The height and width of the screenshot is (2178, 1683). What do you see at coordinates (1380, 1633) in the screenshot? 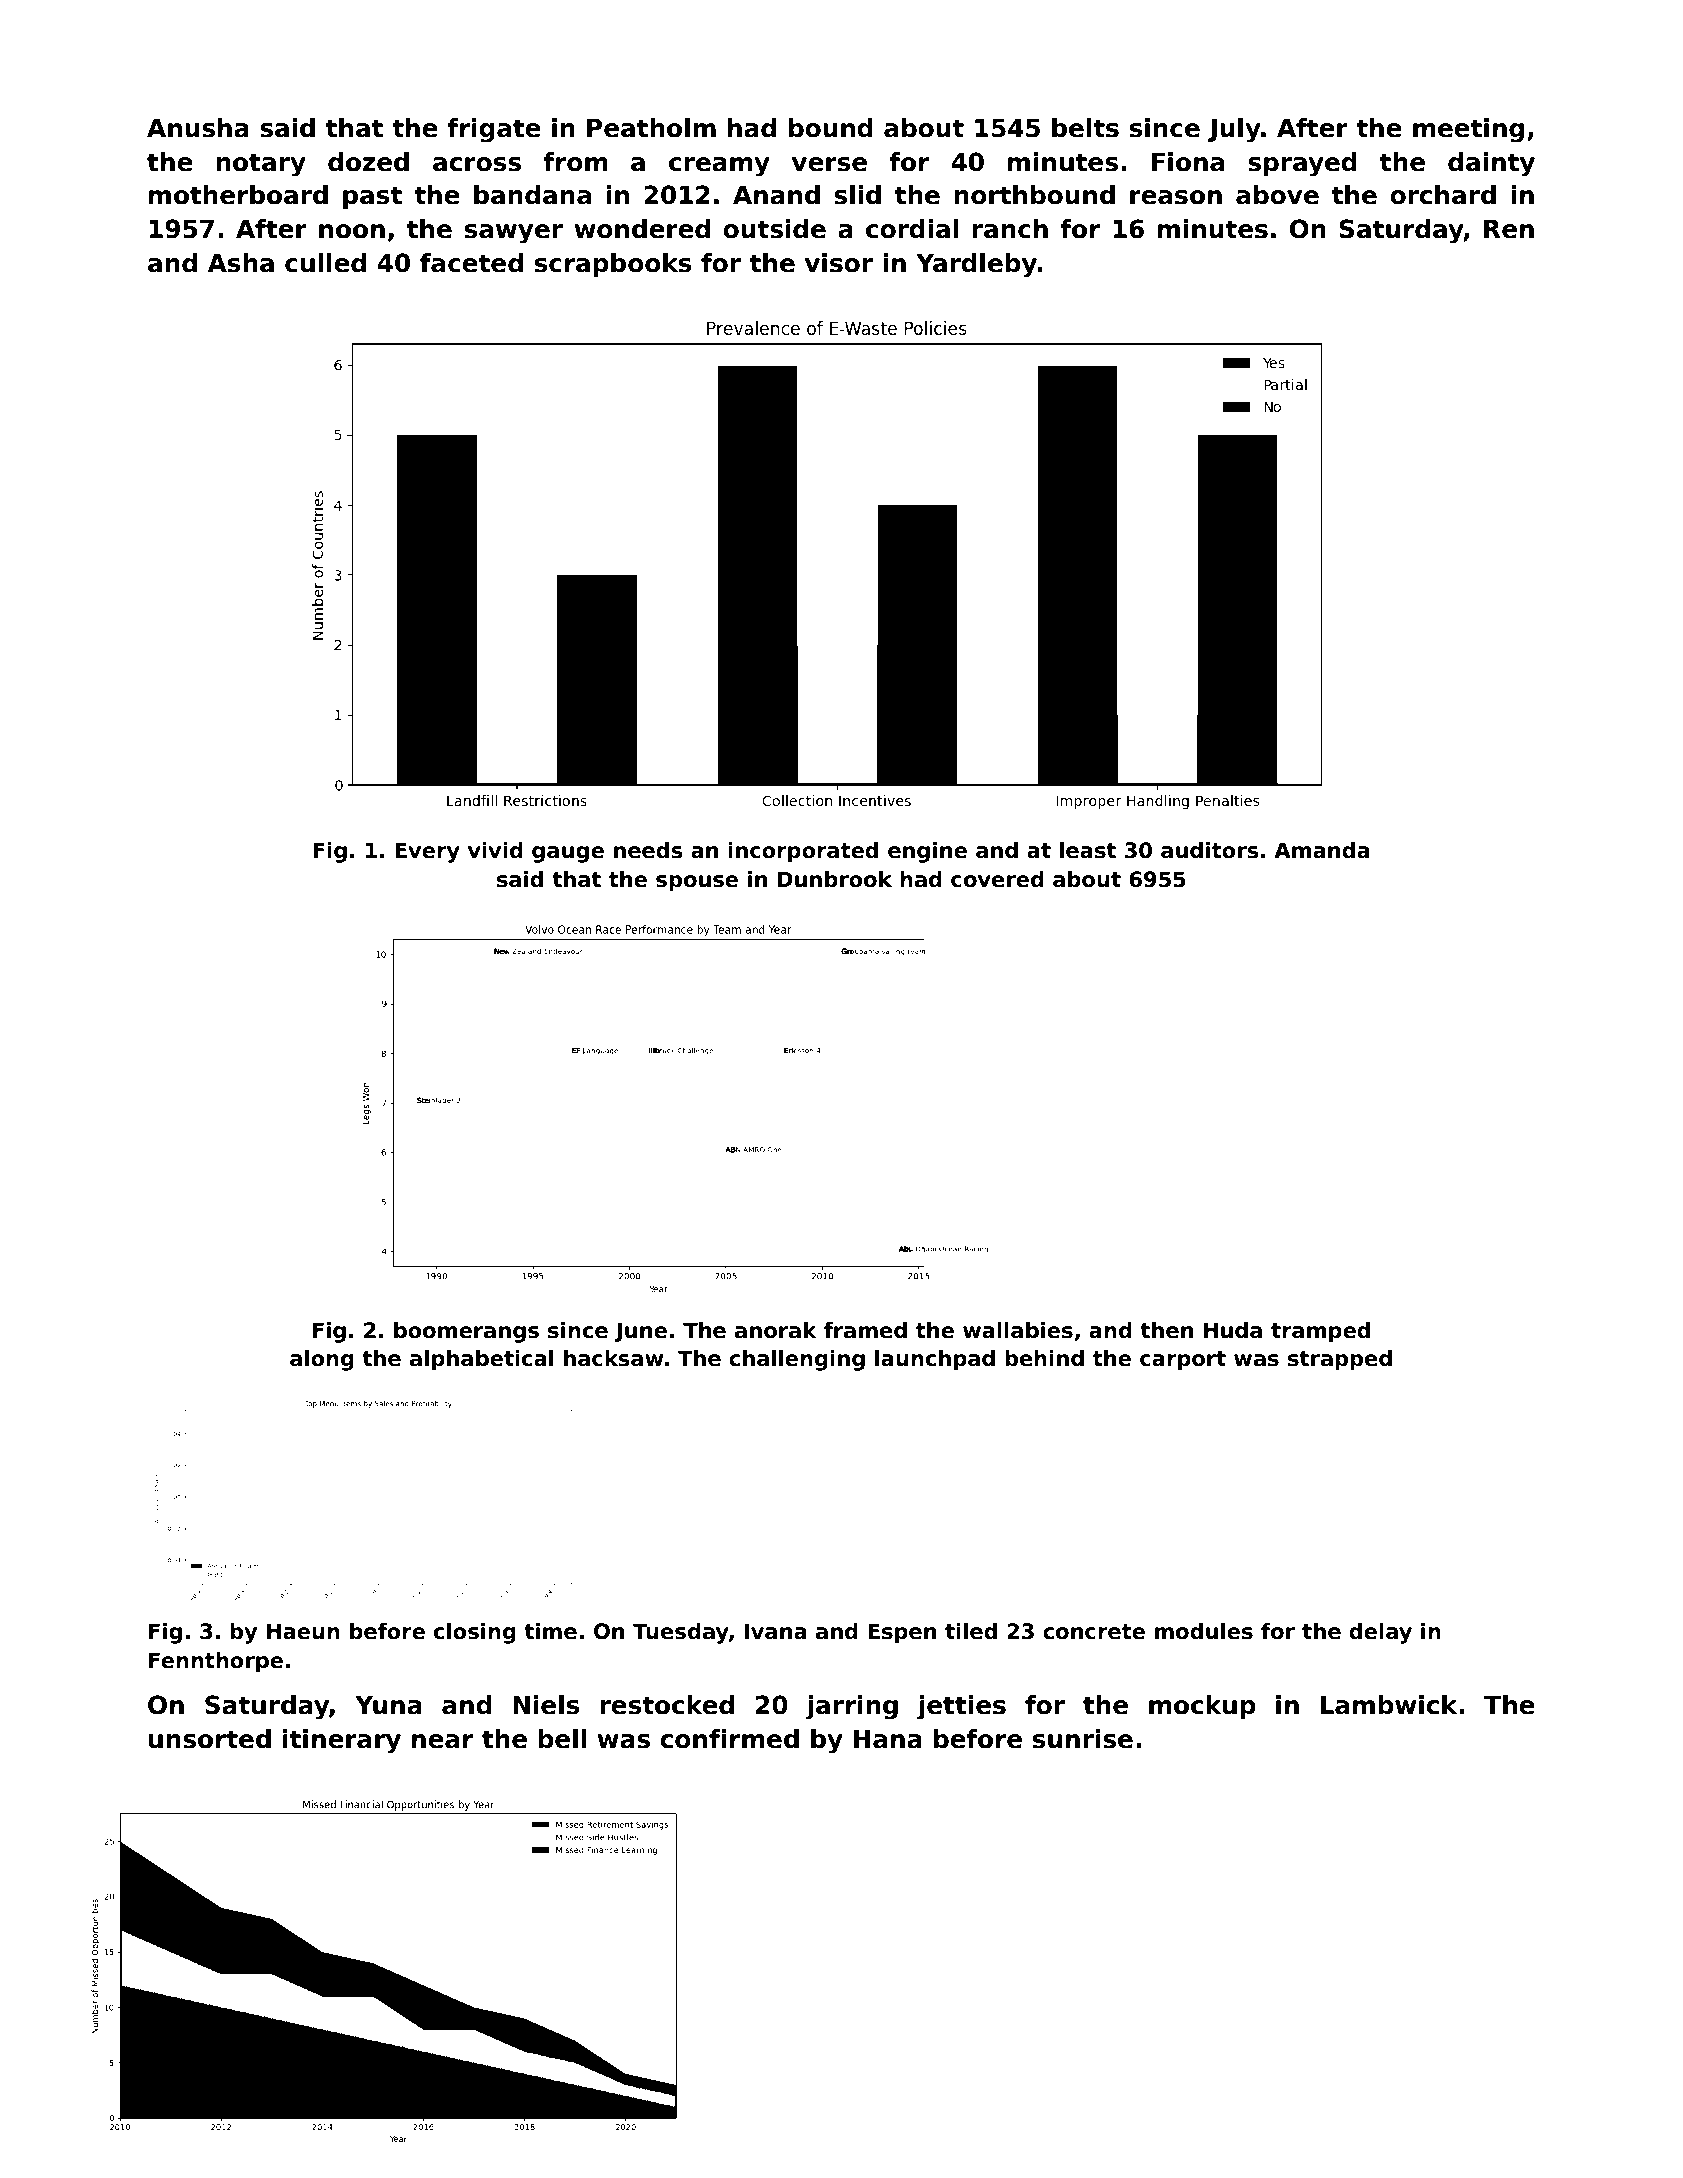
I see `delay` at bounding box center [1380, 1633].
